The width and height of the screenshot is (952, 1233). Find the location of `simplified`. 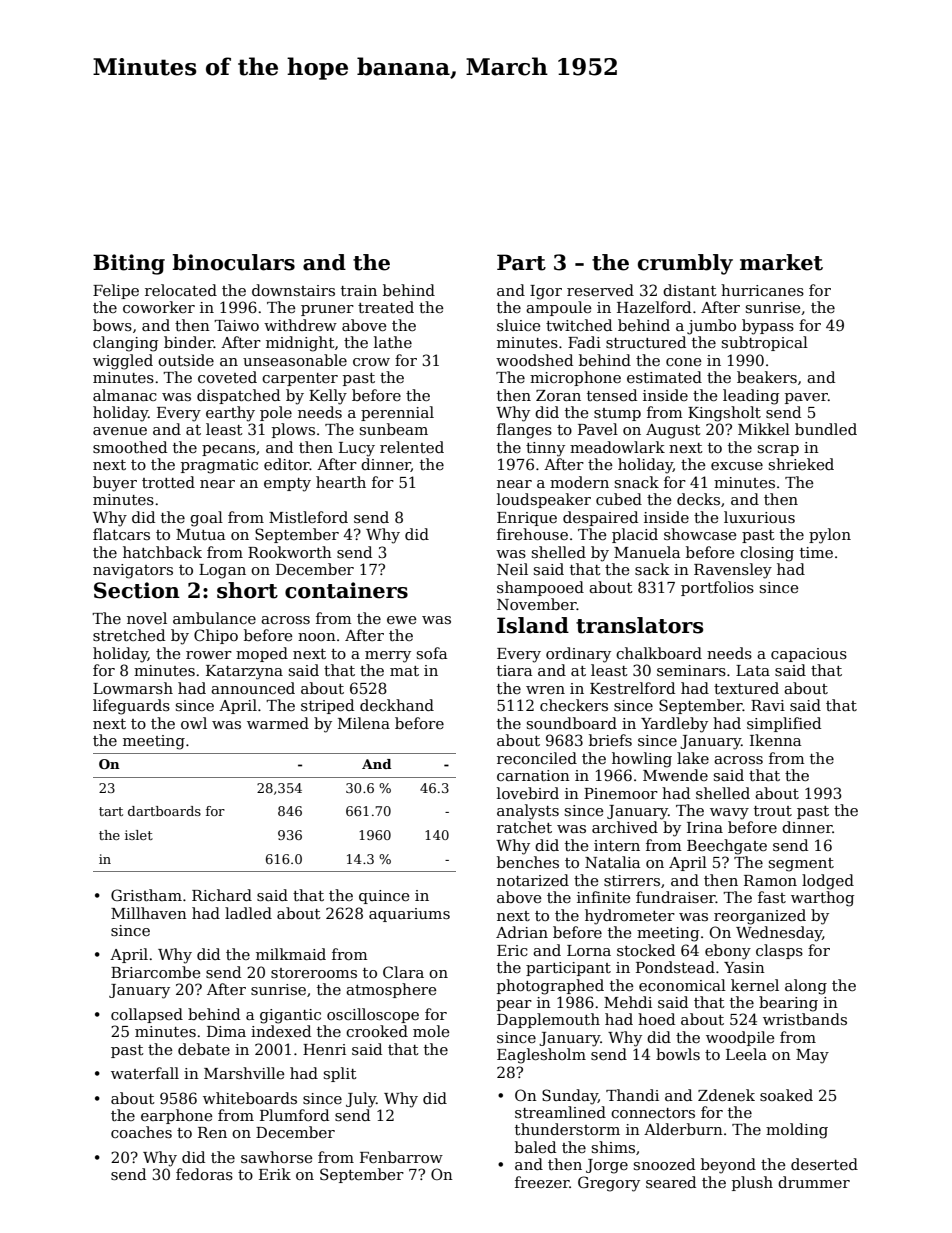

simplified is located at coordinates (784, 724).
